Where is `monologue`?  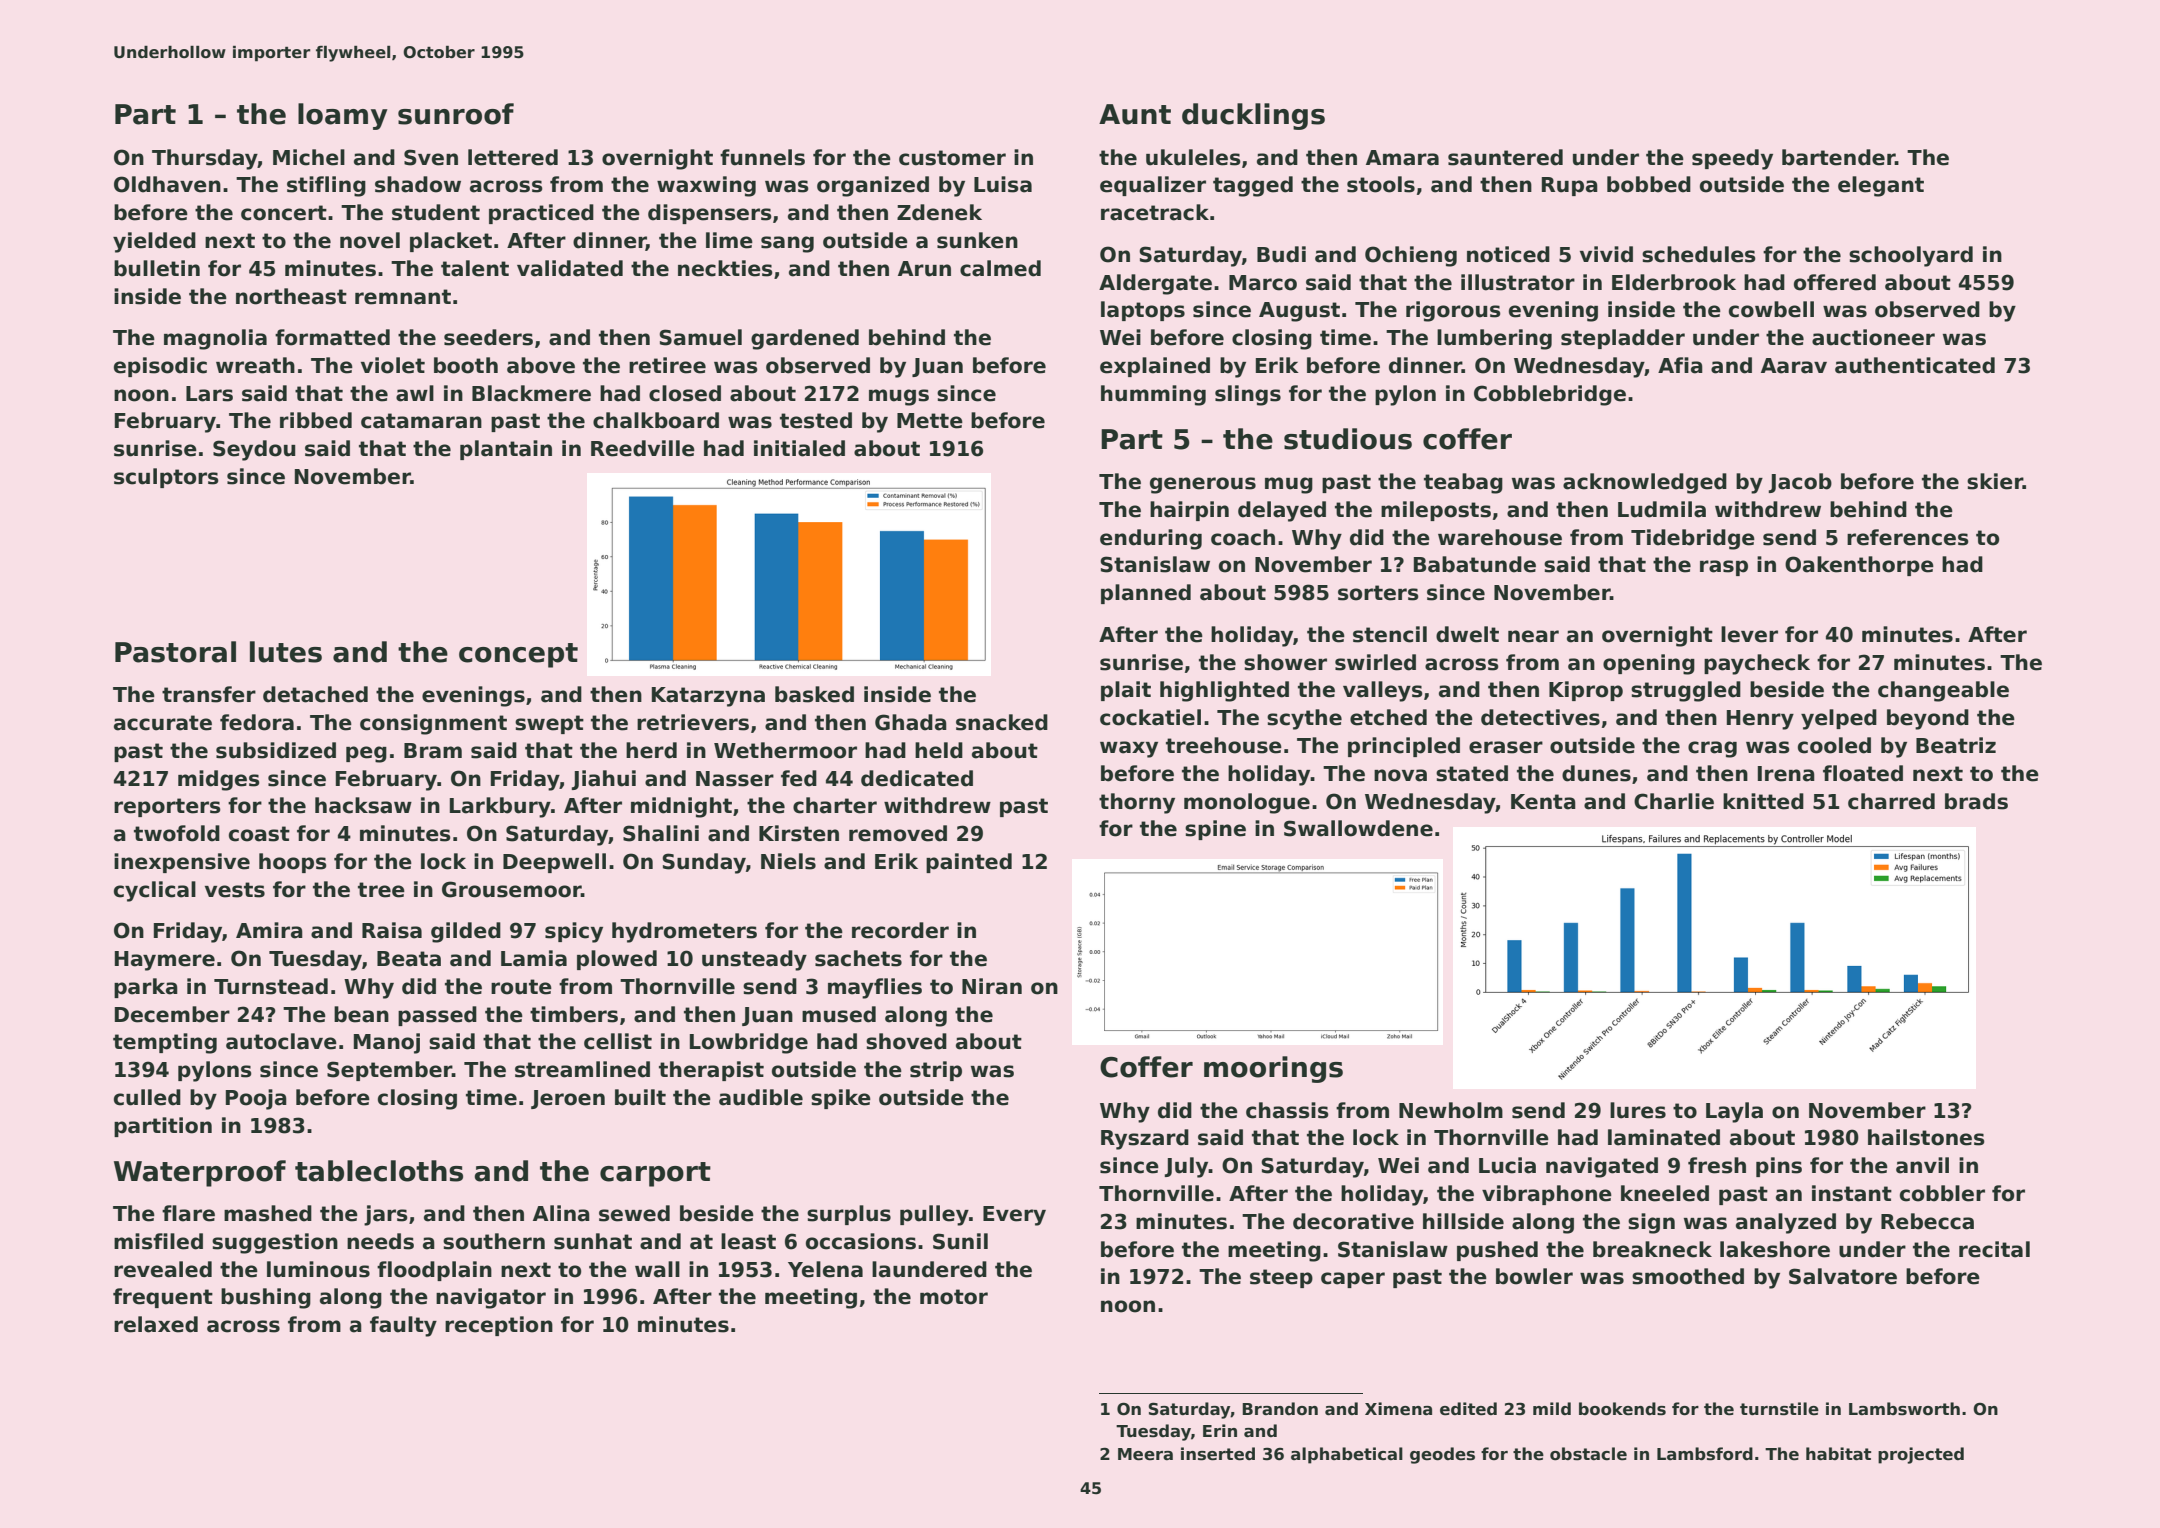 monologue is located at coordinates (1247, 803).
